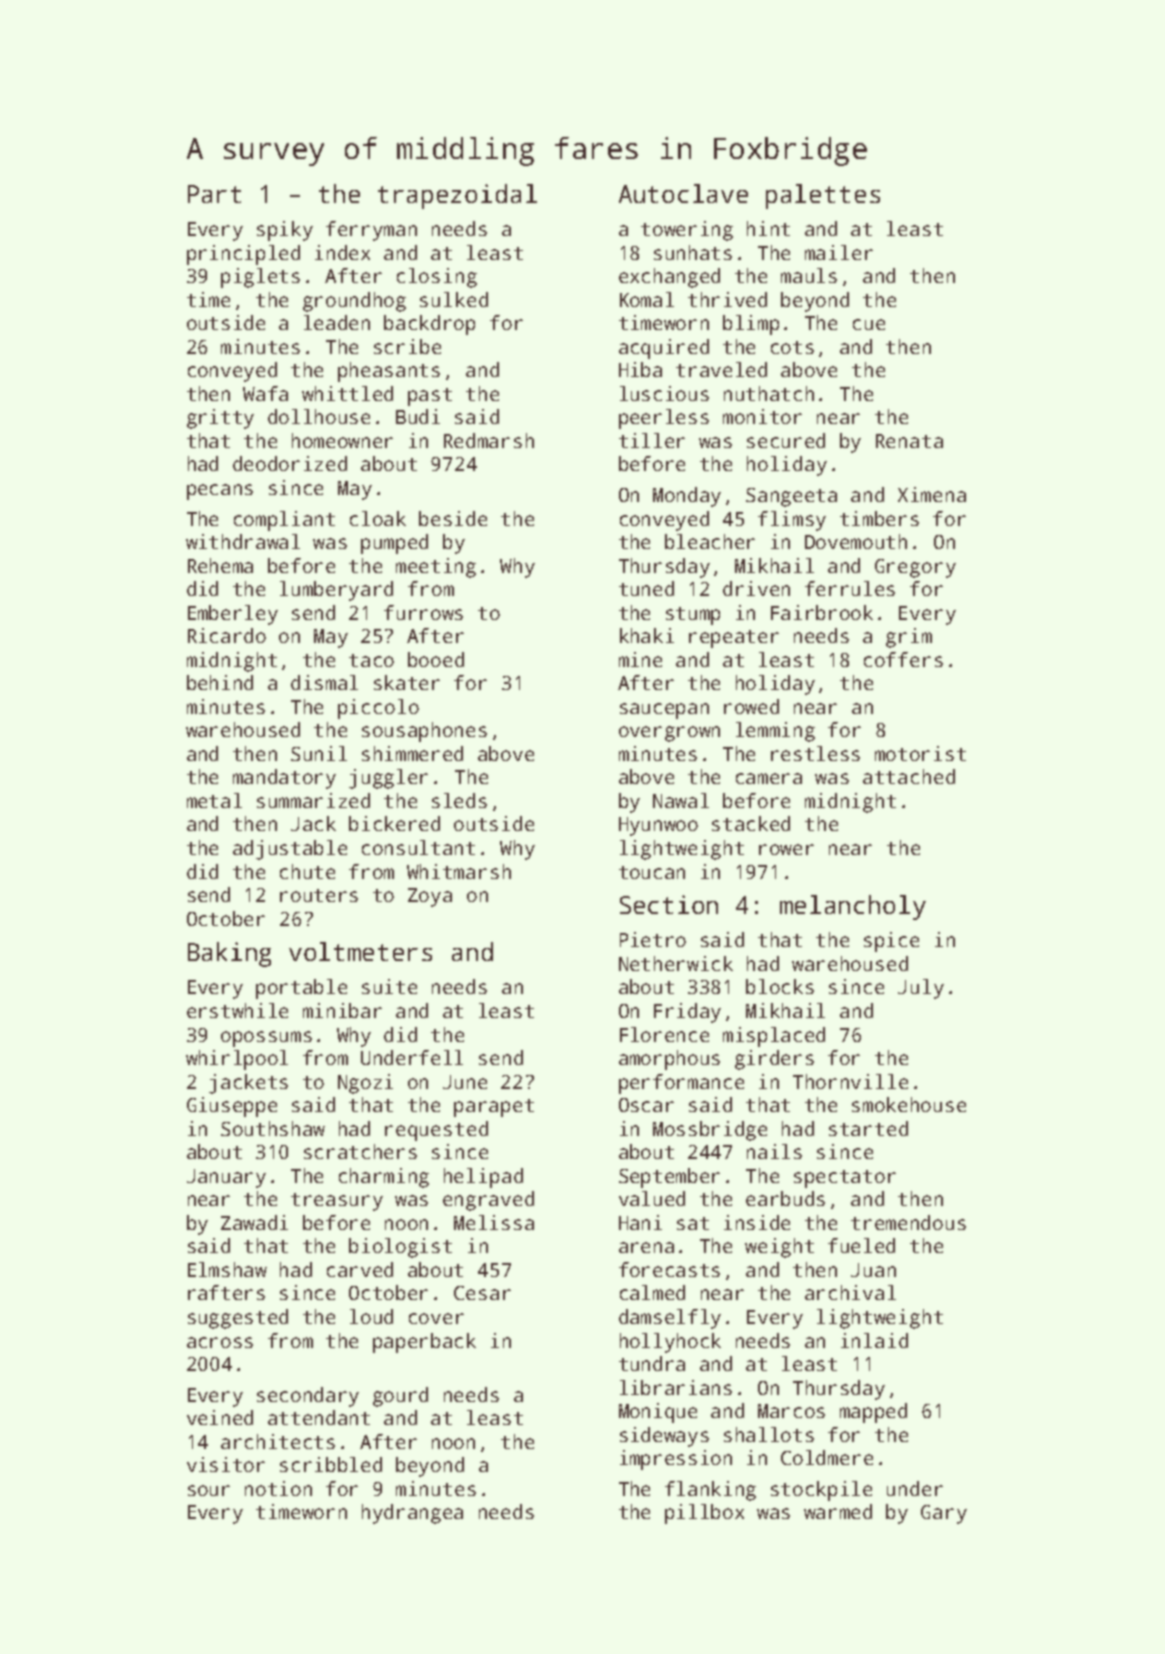 The width and height of the document is (1165, 1654). I want to click on Whitmarsh, so click(459, 871).
